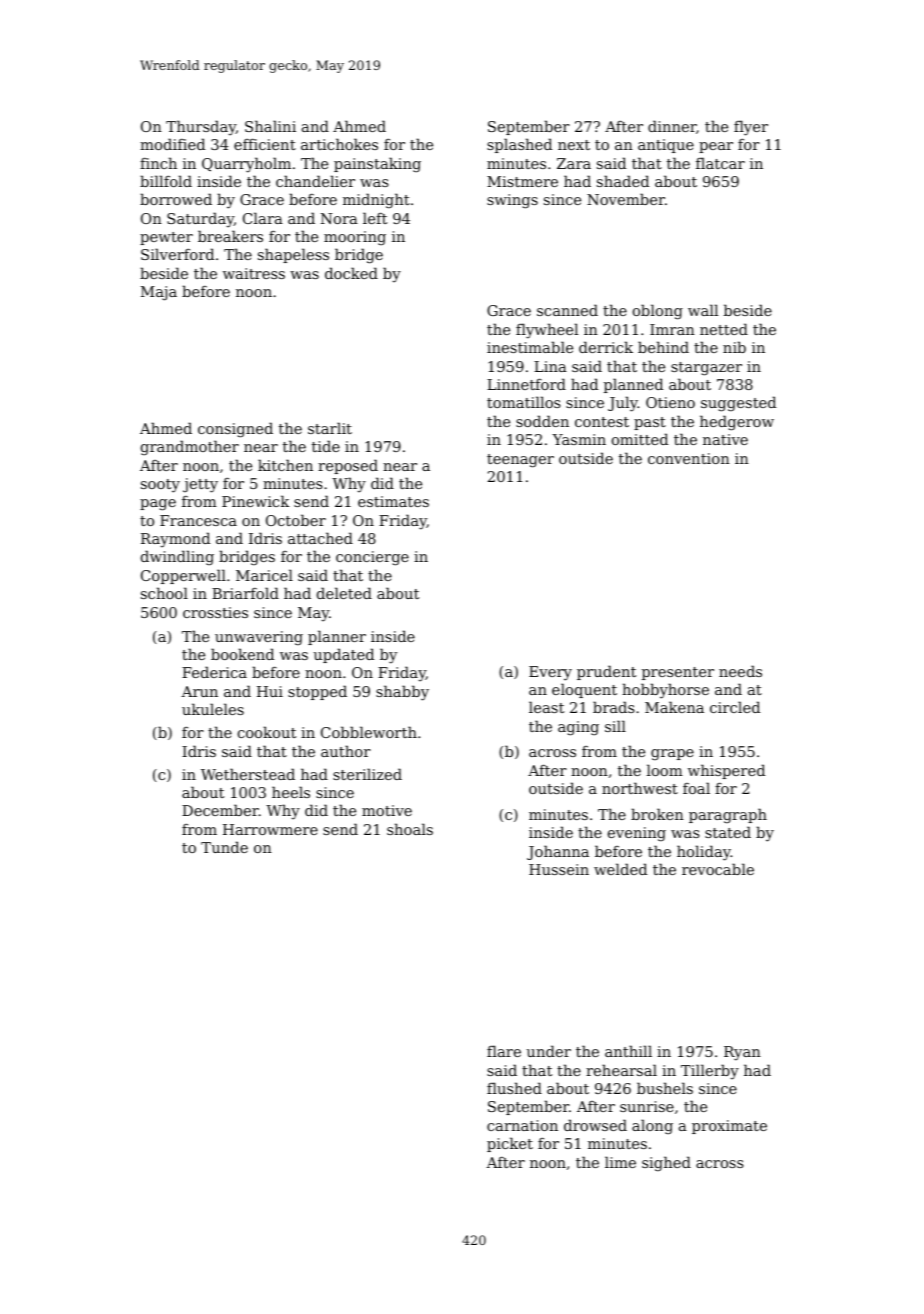 The image size is (924, 1314). Describe the element at coordinates (393, 501) in the page. I see `estimates` at that location.
